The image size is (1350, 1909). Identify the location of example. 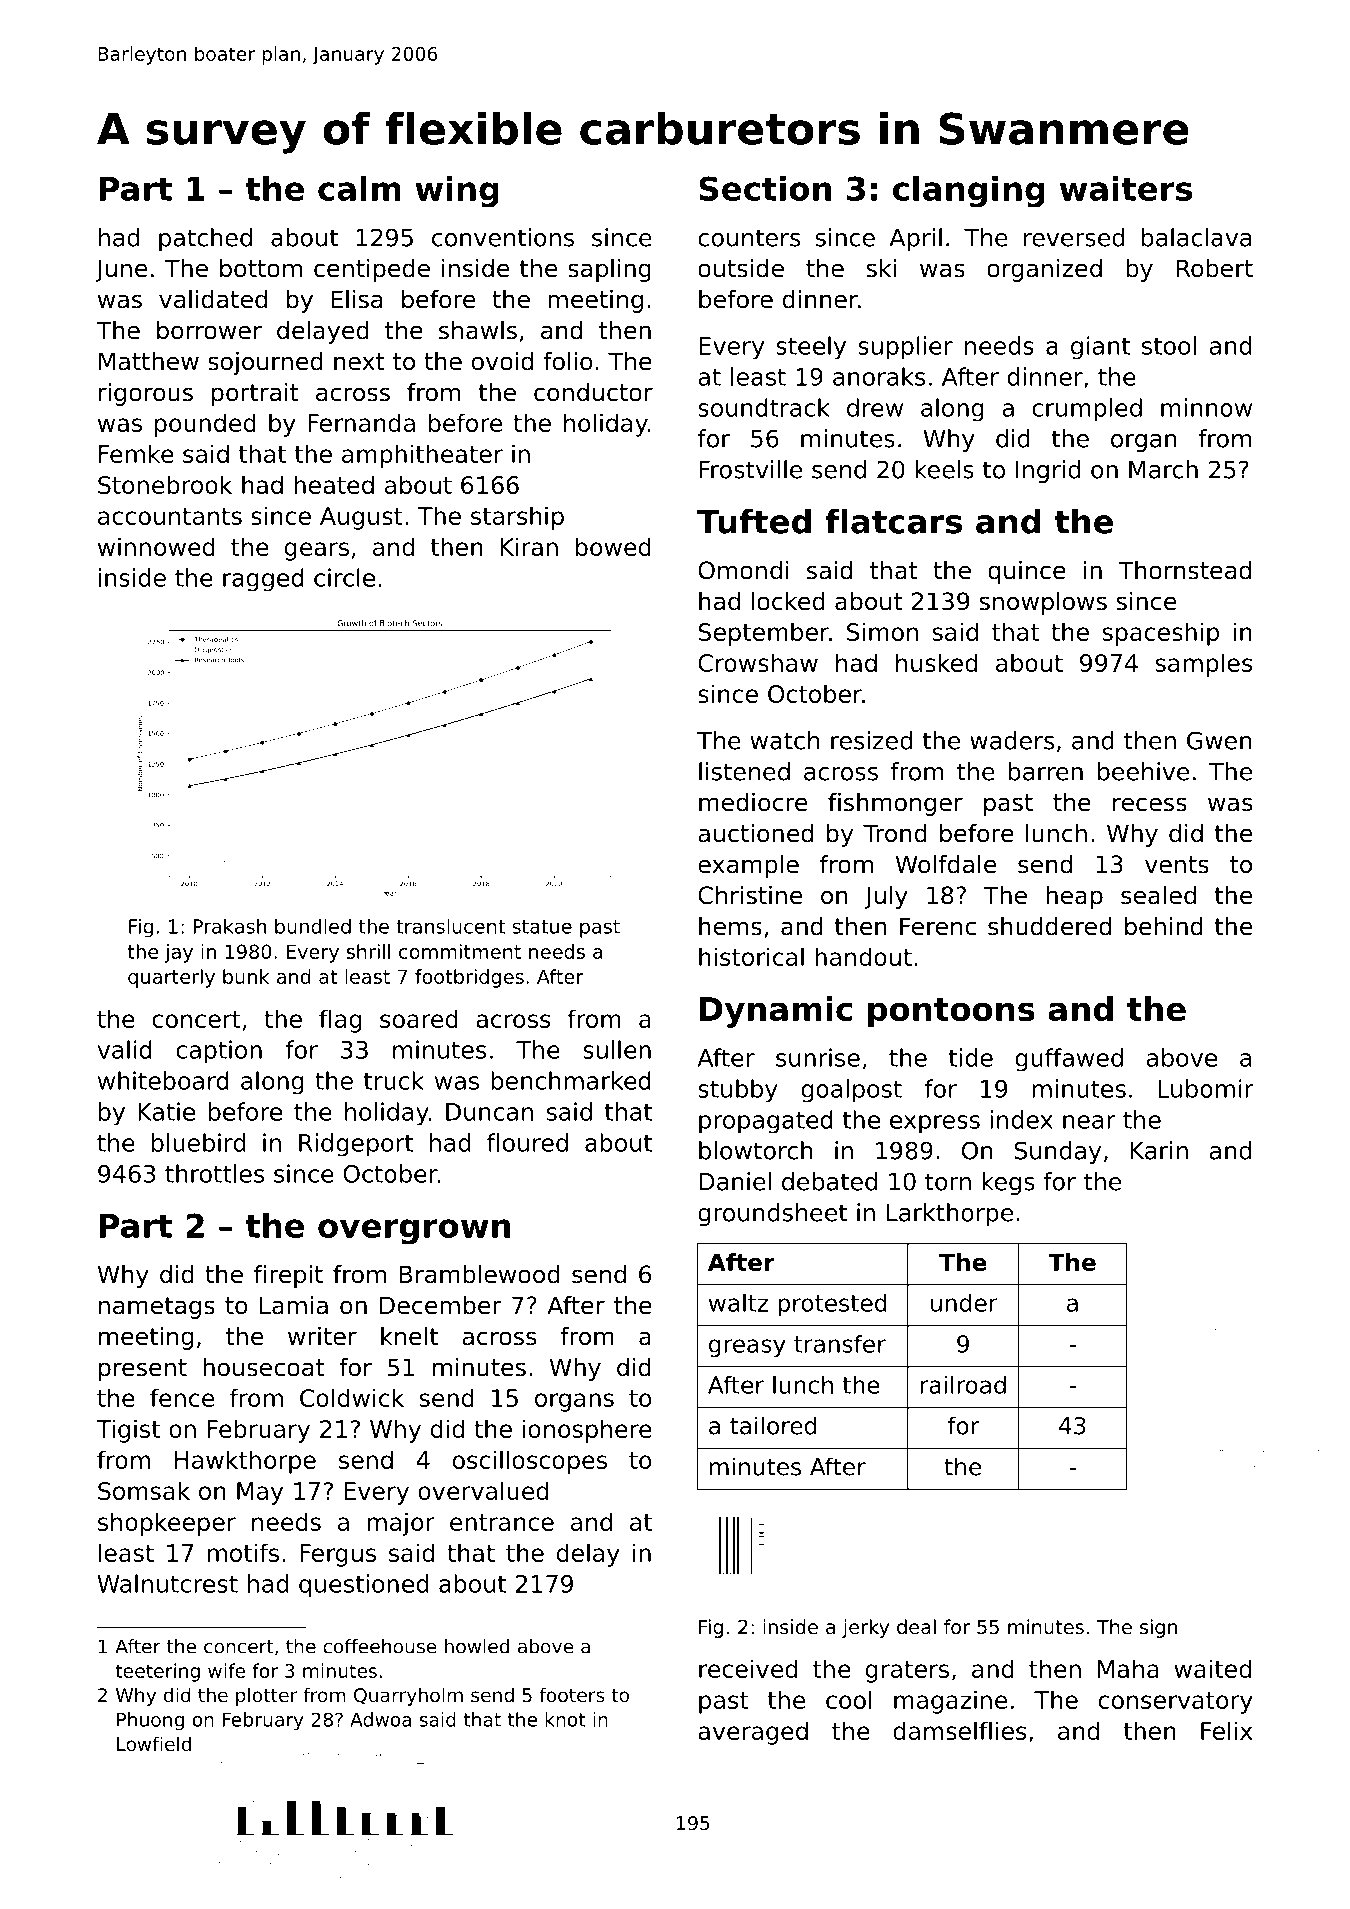
(748, 866).
